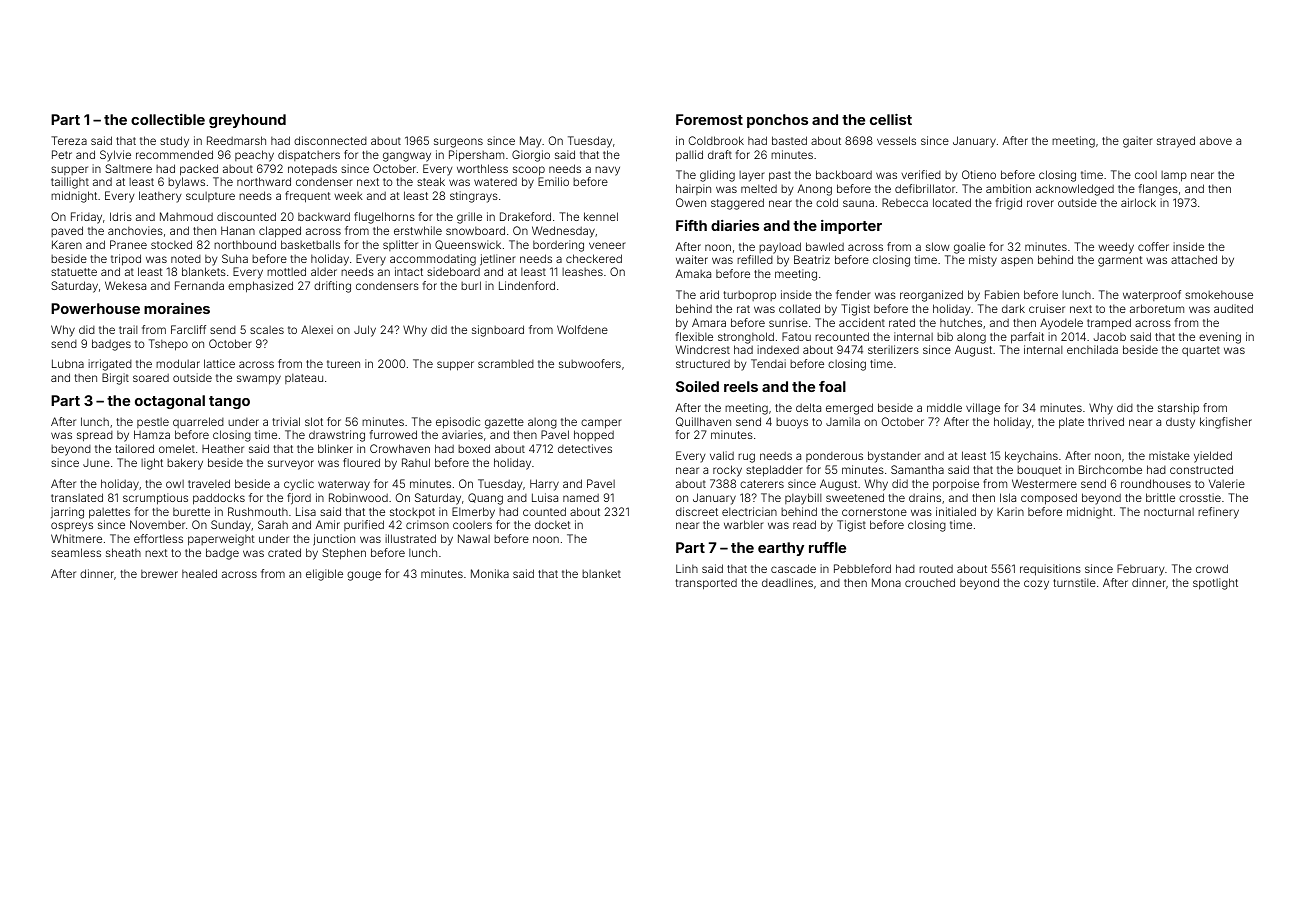 This screenshot has width=1308, height=924. Describe the element at coordinates (471, 285) in the screenshot. I see `burl` at that location.
